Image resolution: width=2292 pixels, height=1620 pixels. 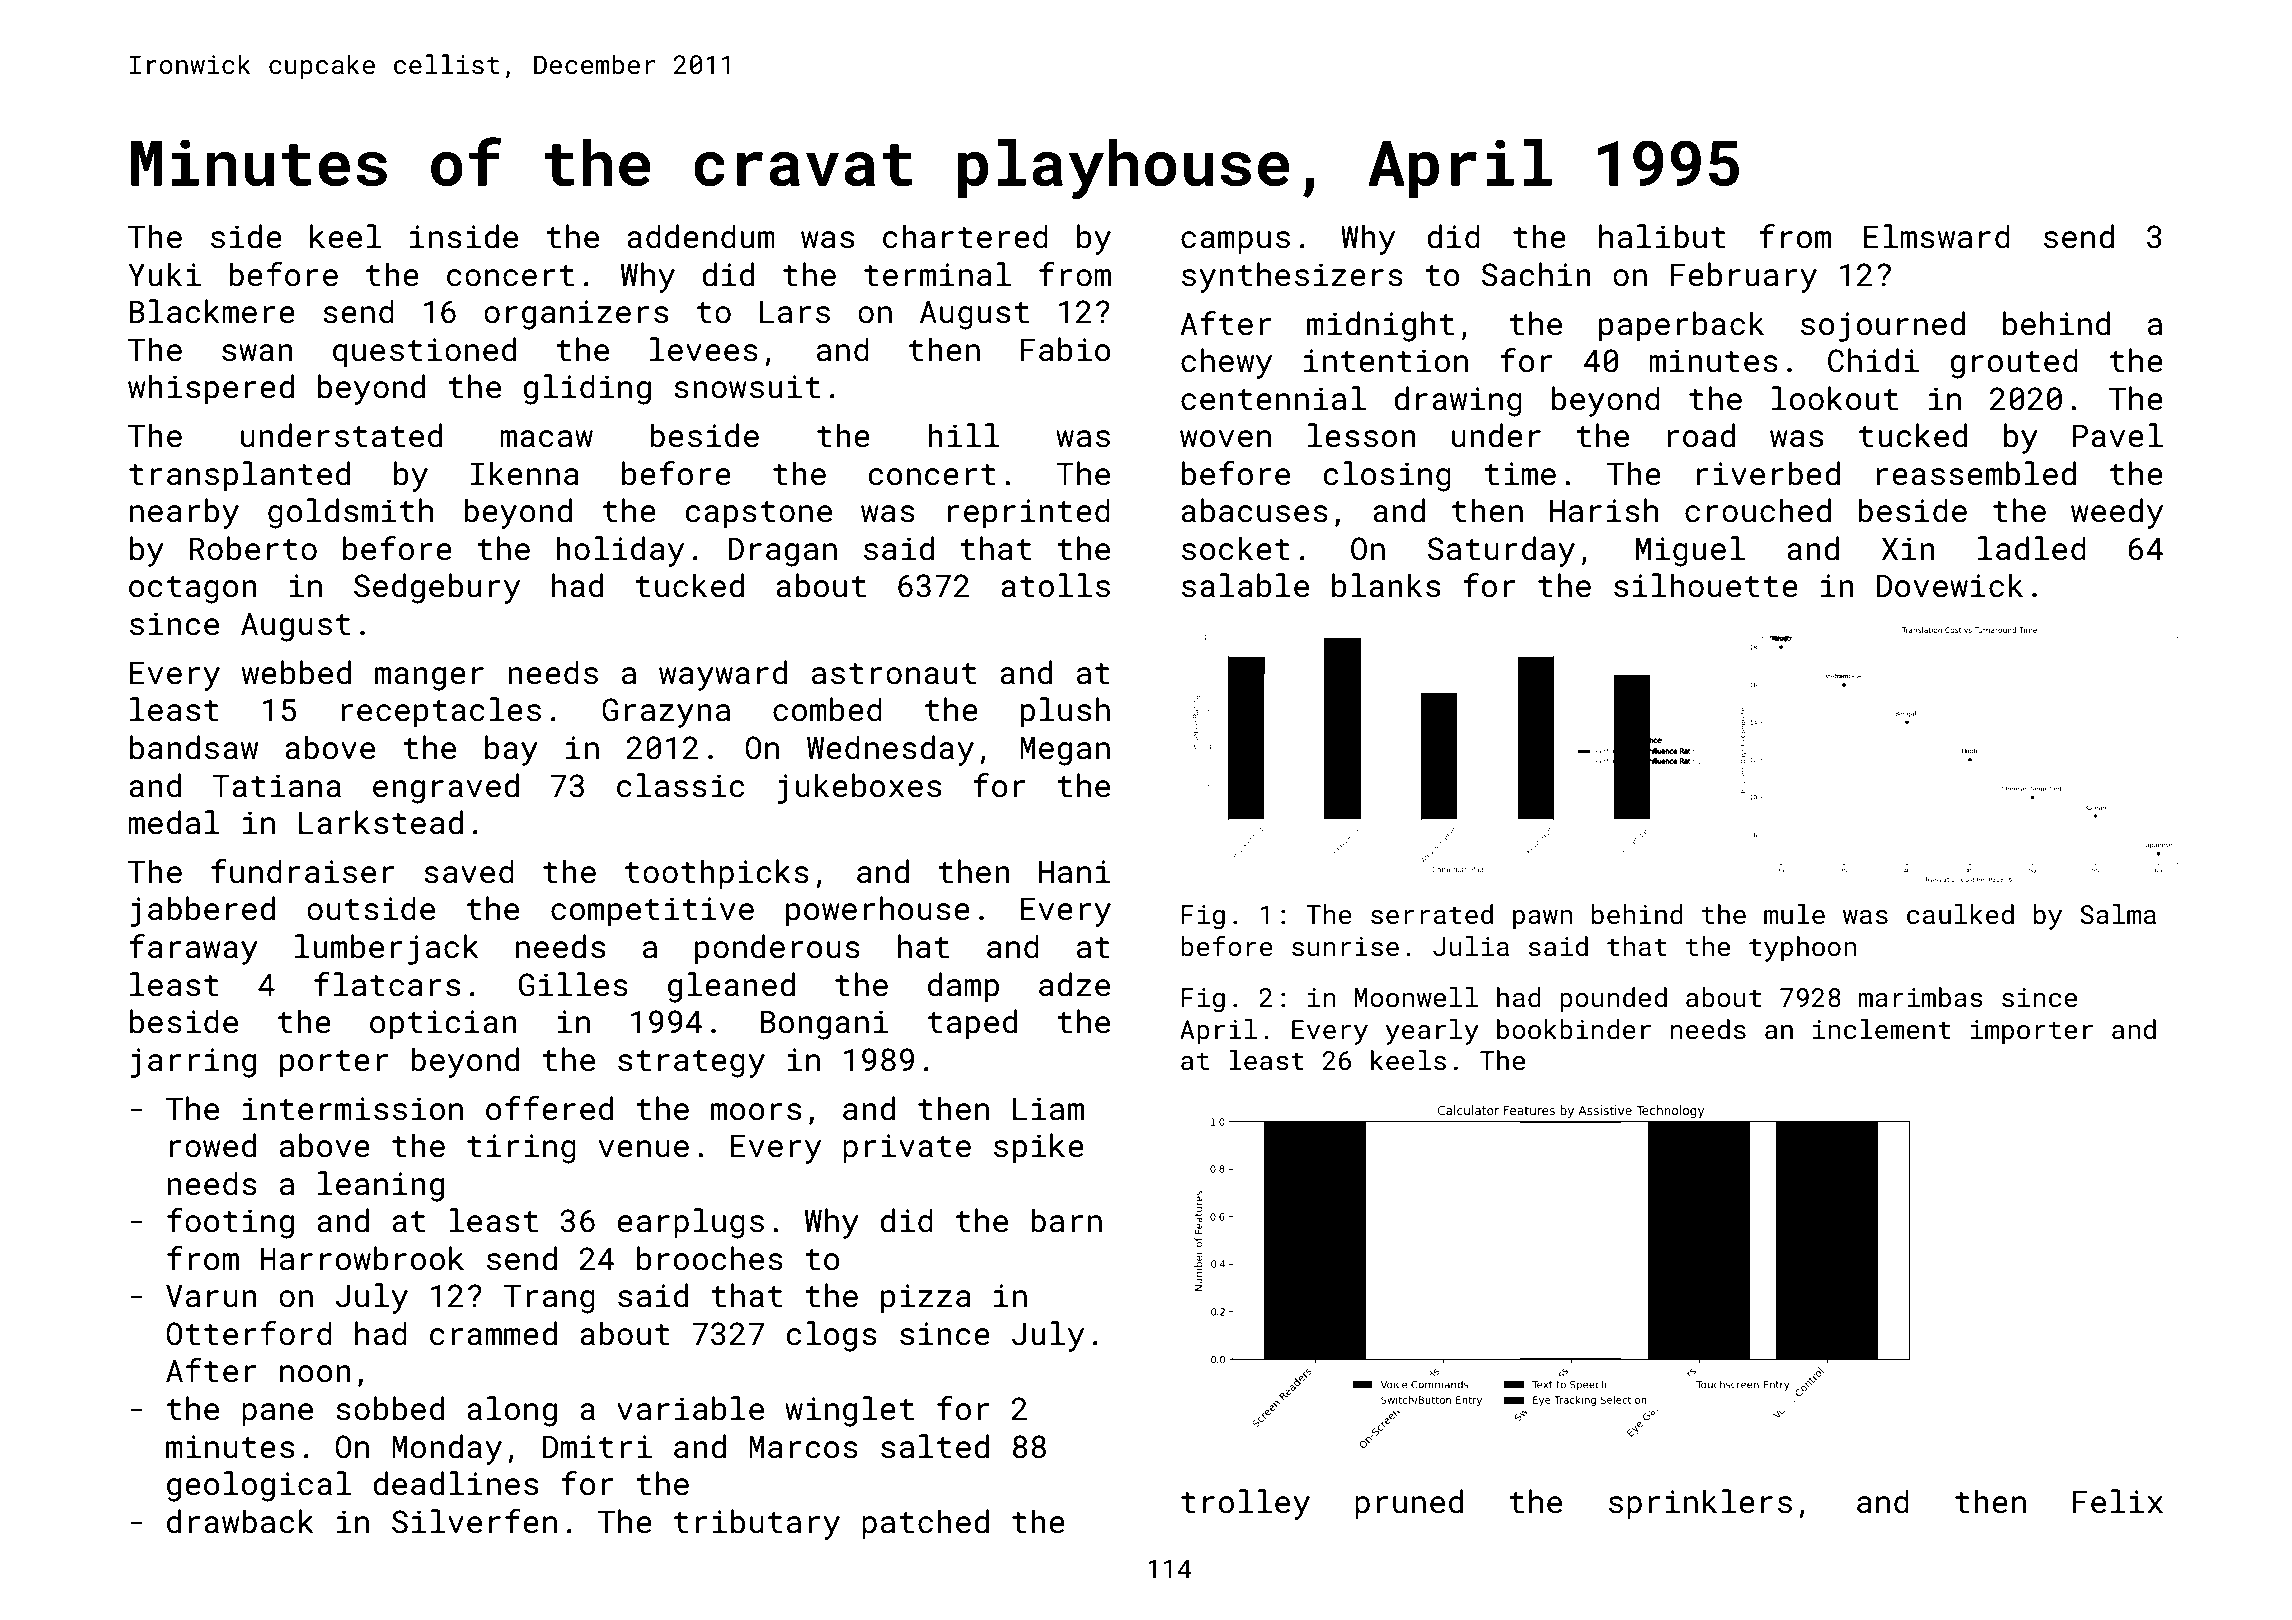 What do you see at coordinates (1960, 914) in the page?
I see `caulked` at bounding box center [1960, 914].
